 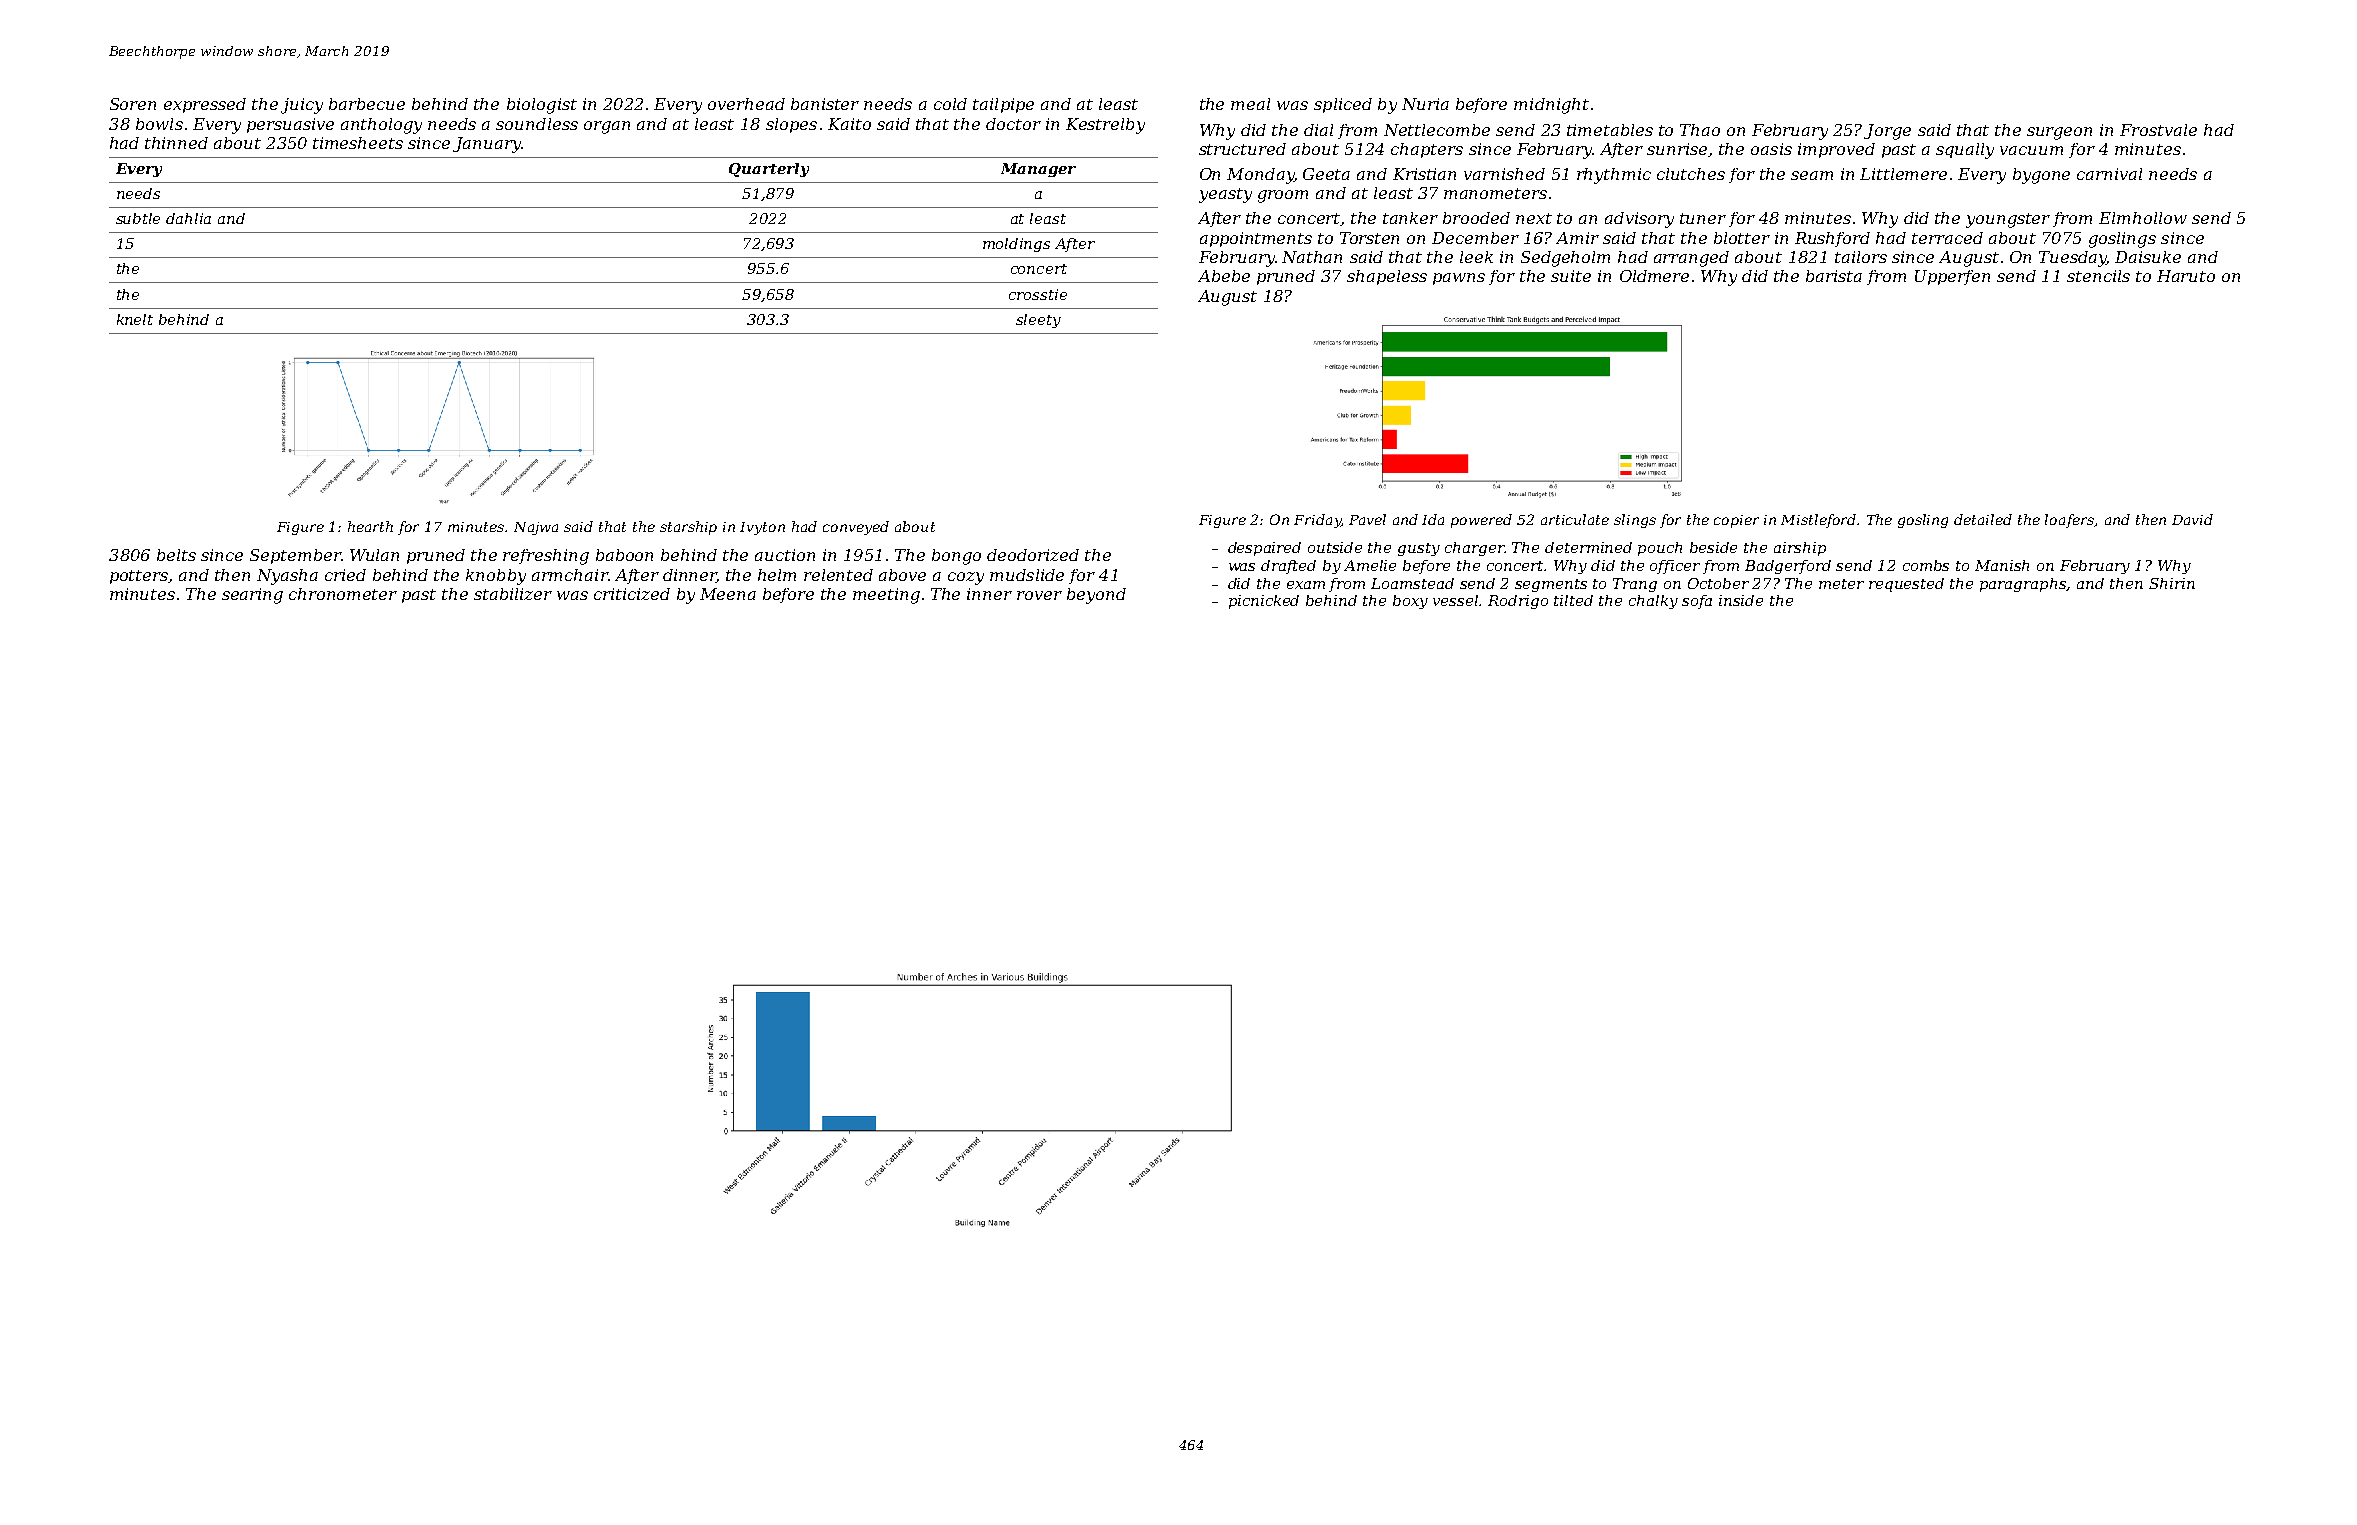 I want to click on exam, so click(x=1306, y=585).
